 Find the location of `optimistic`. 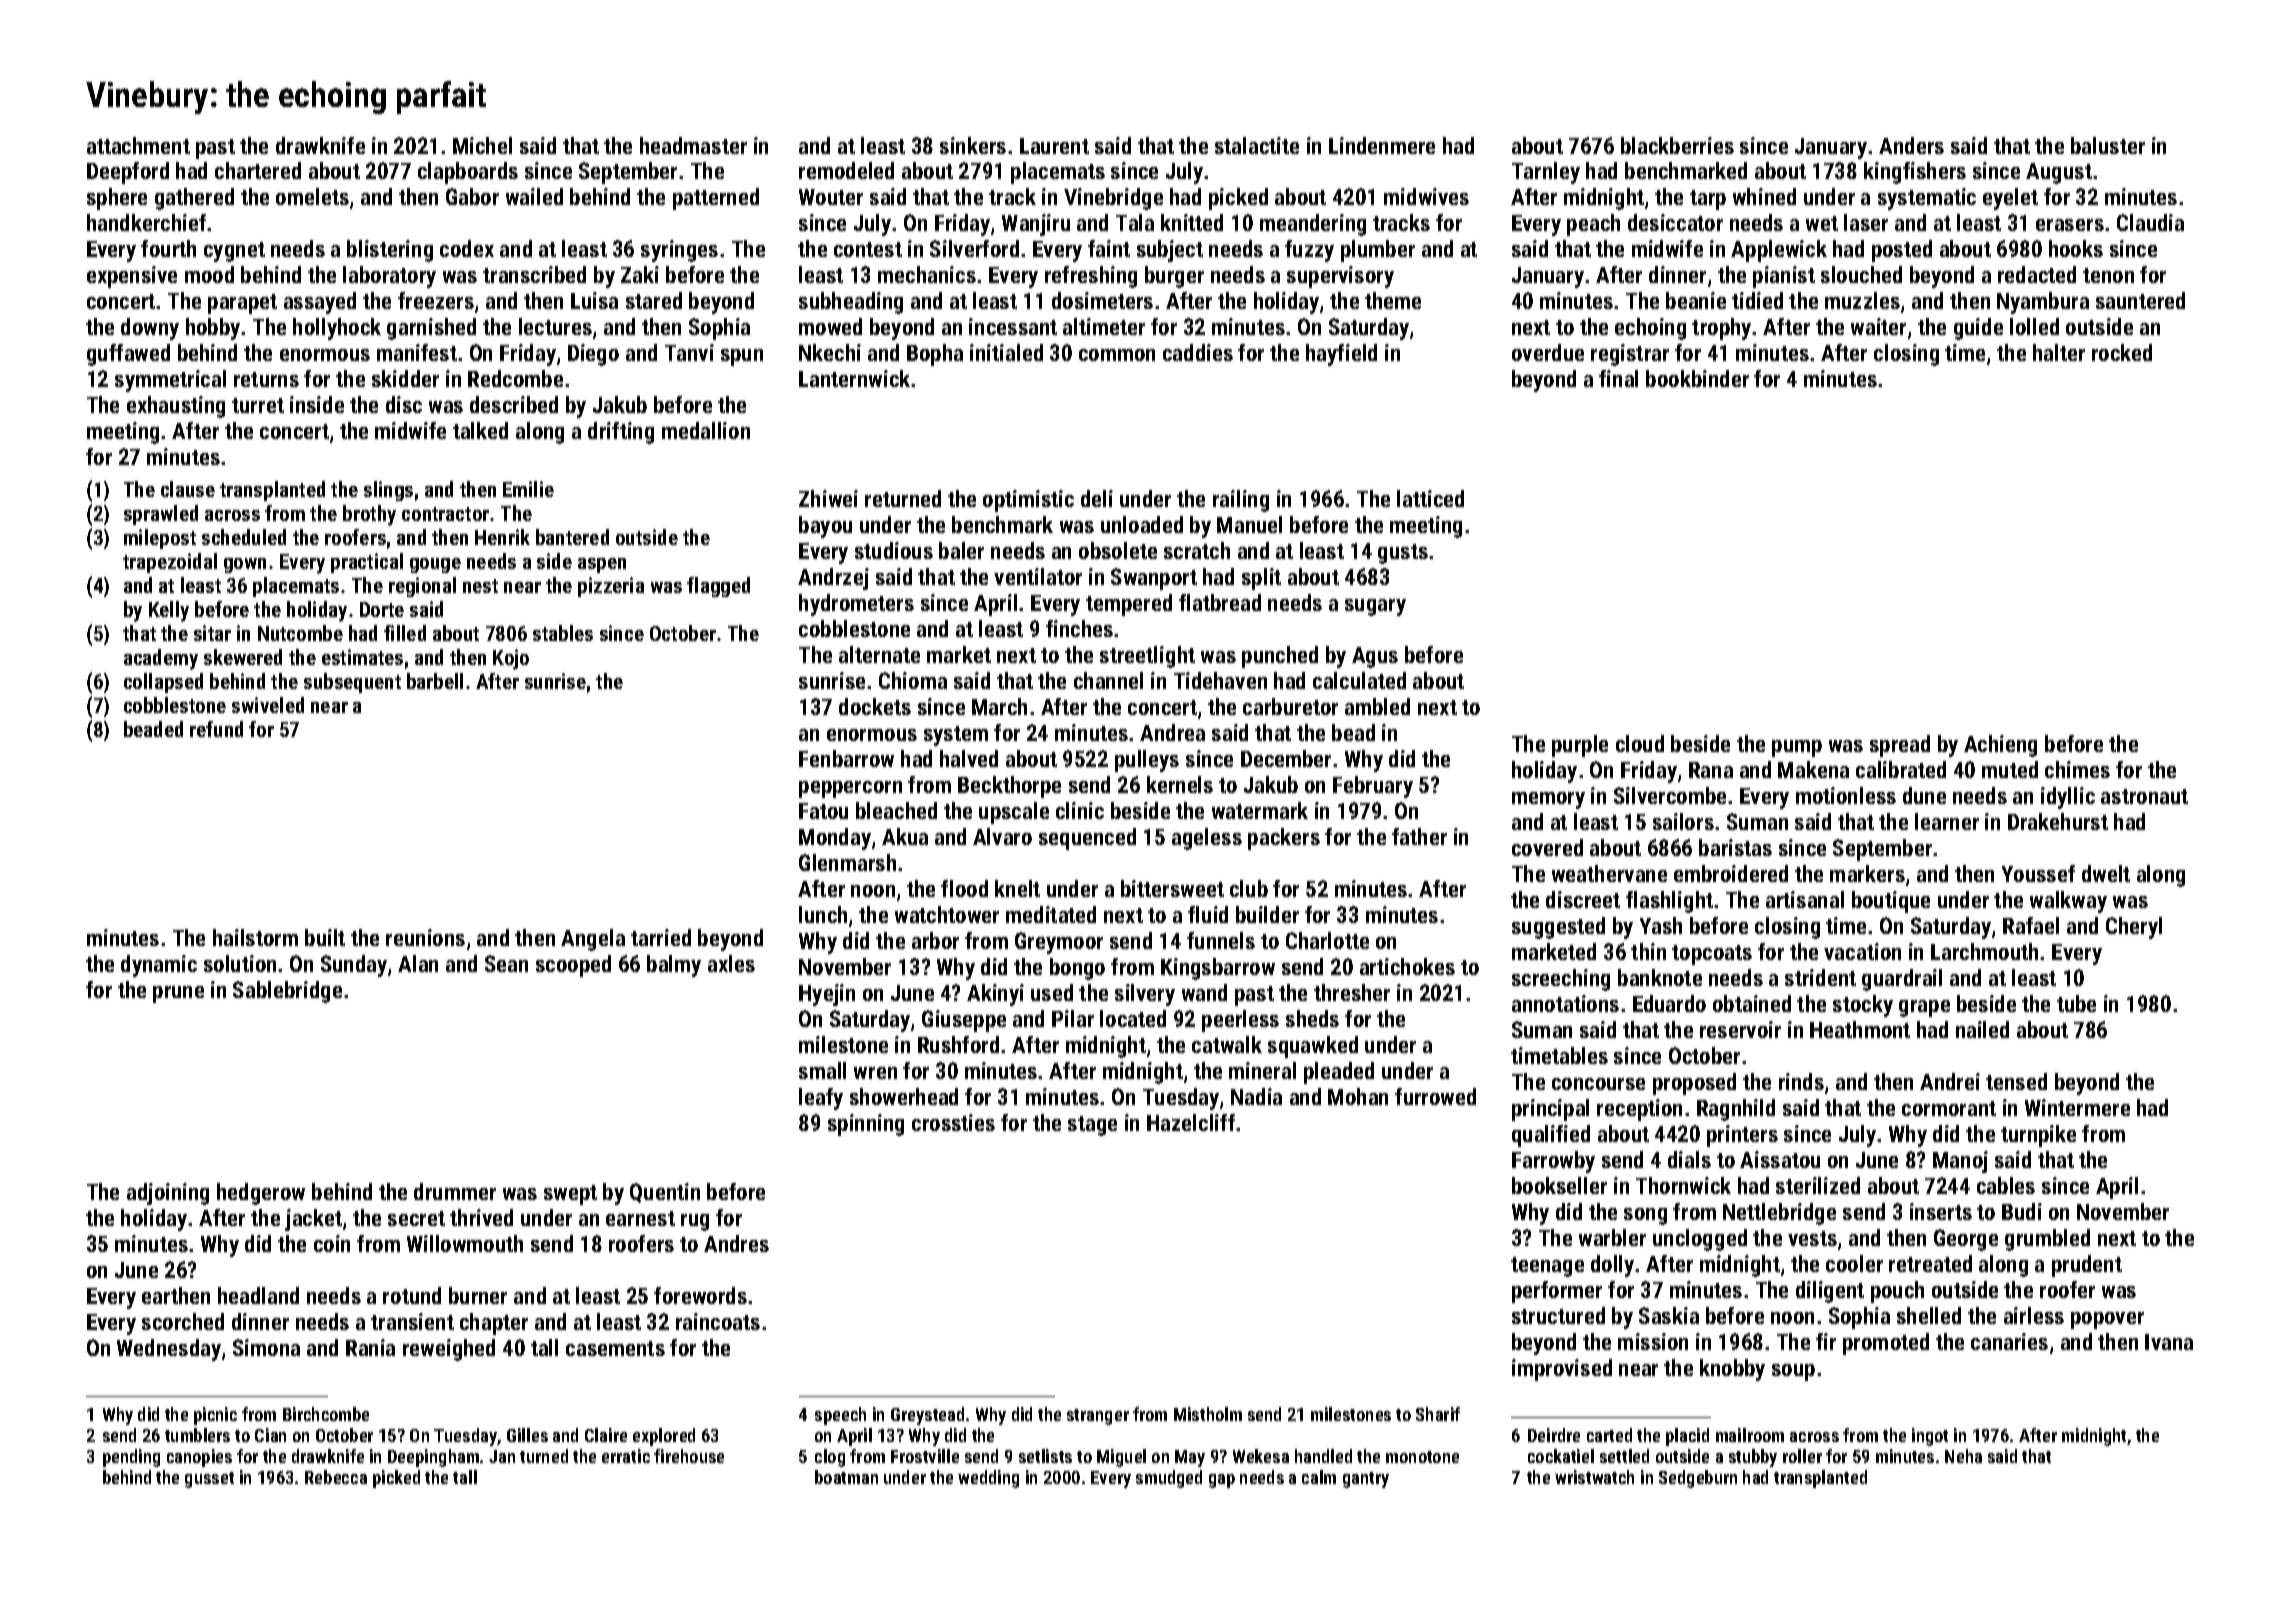

optimistic is located at coordinates (1028, 501).
